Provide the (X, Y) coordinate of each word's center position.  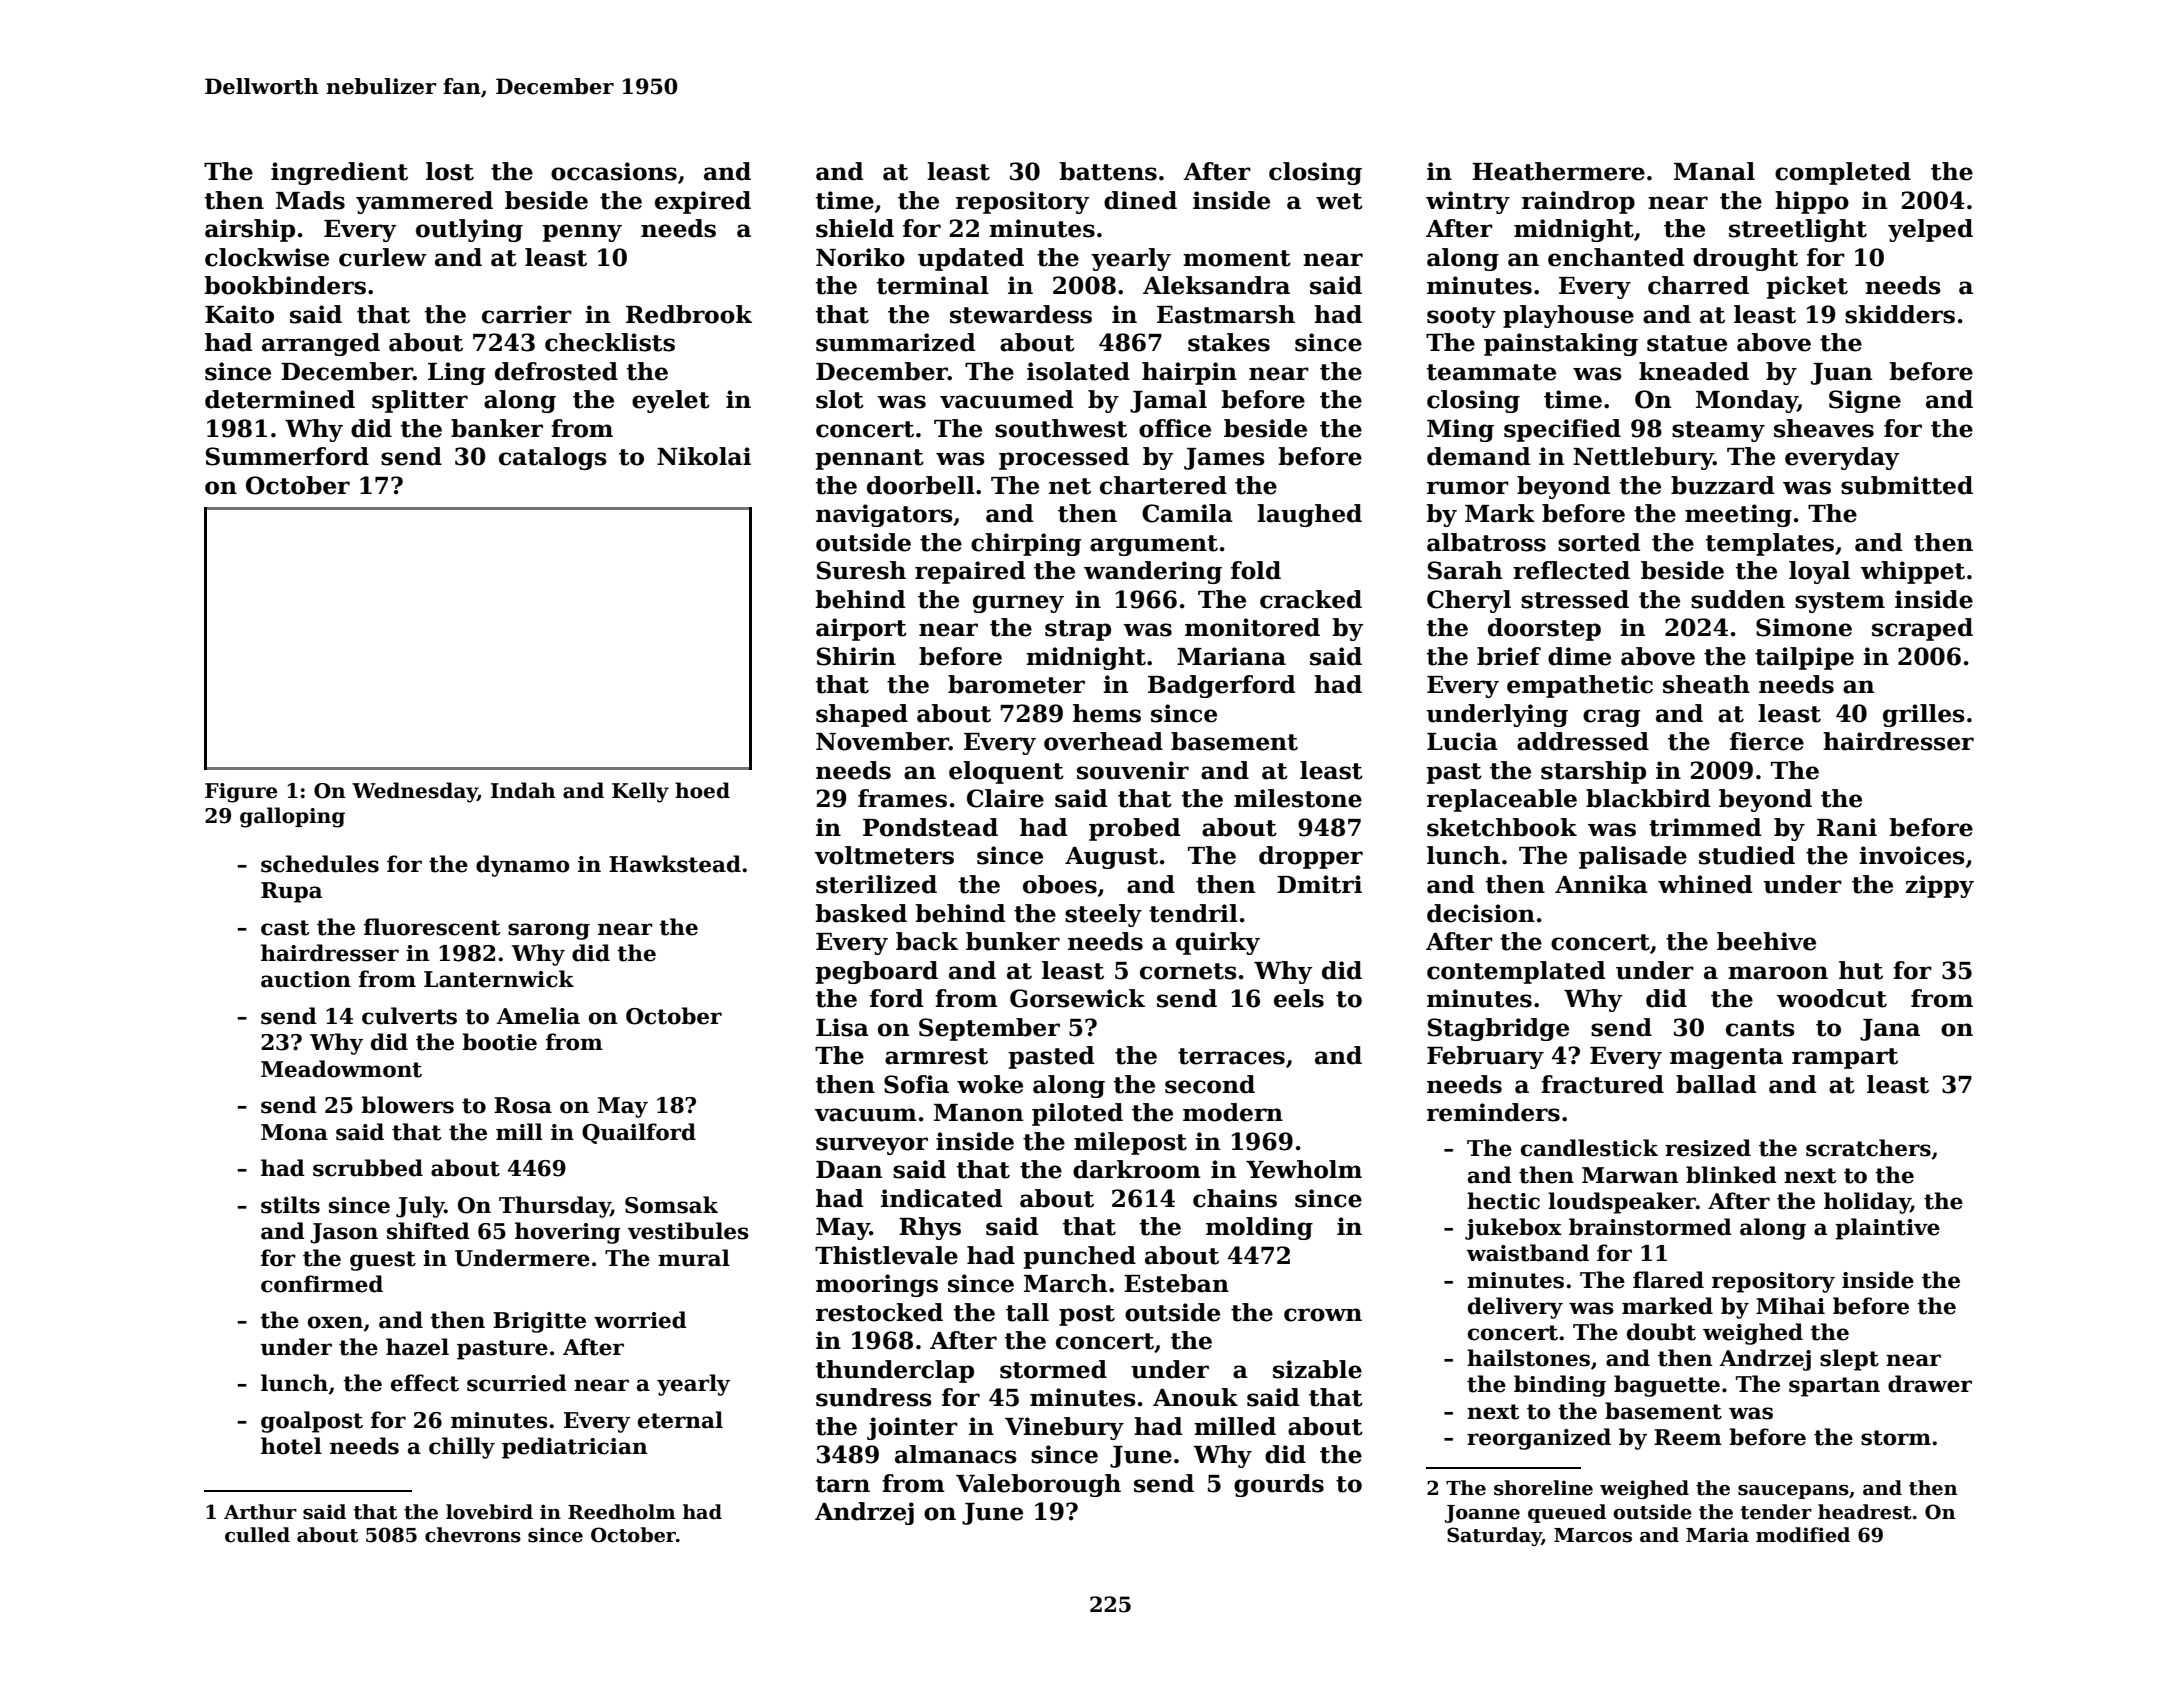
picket (1807, 287)
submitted (1907, 485)
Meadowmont (341, 1069)
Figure (241, 793)
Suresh (861, 570)
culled (257, 1535)
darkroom (1137, 1169)
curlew (383, 257)
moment (1237, 258)
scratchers (1868, 1148)
